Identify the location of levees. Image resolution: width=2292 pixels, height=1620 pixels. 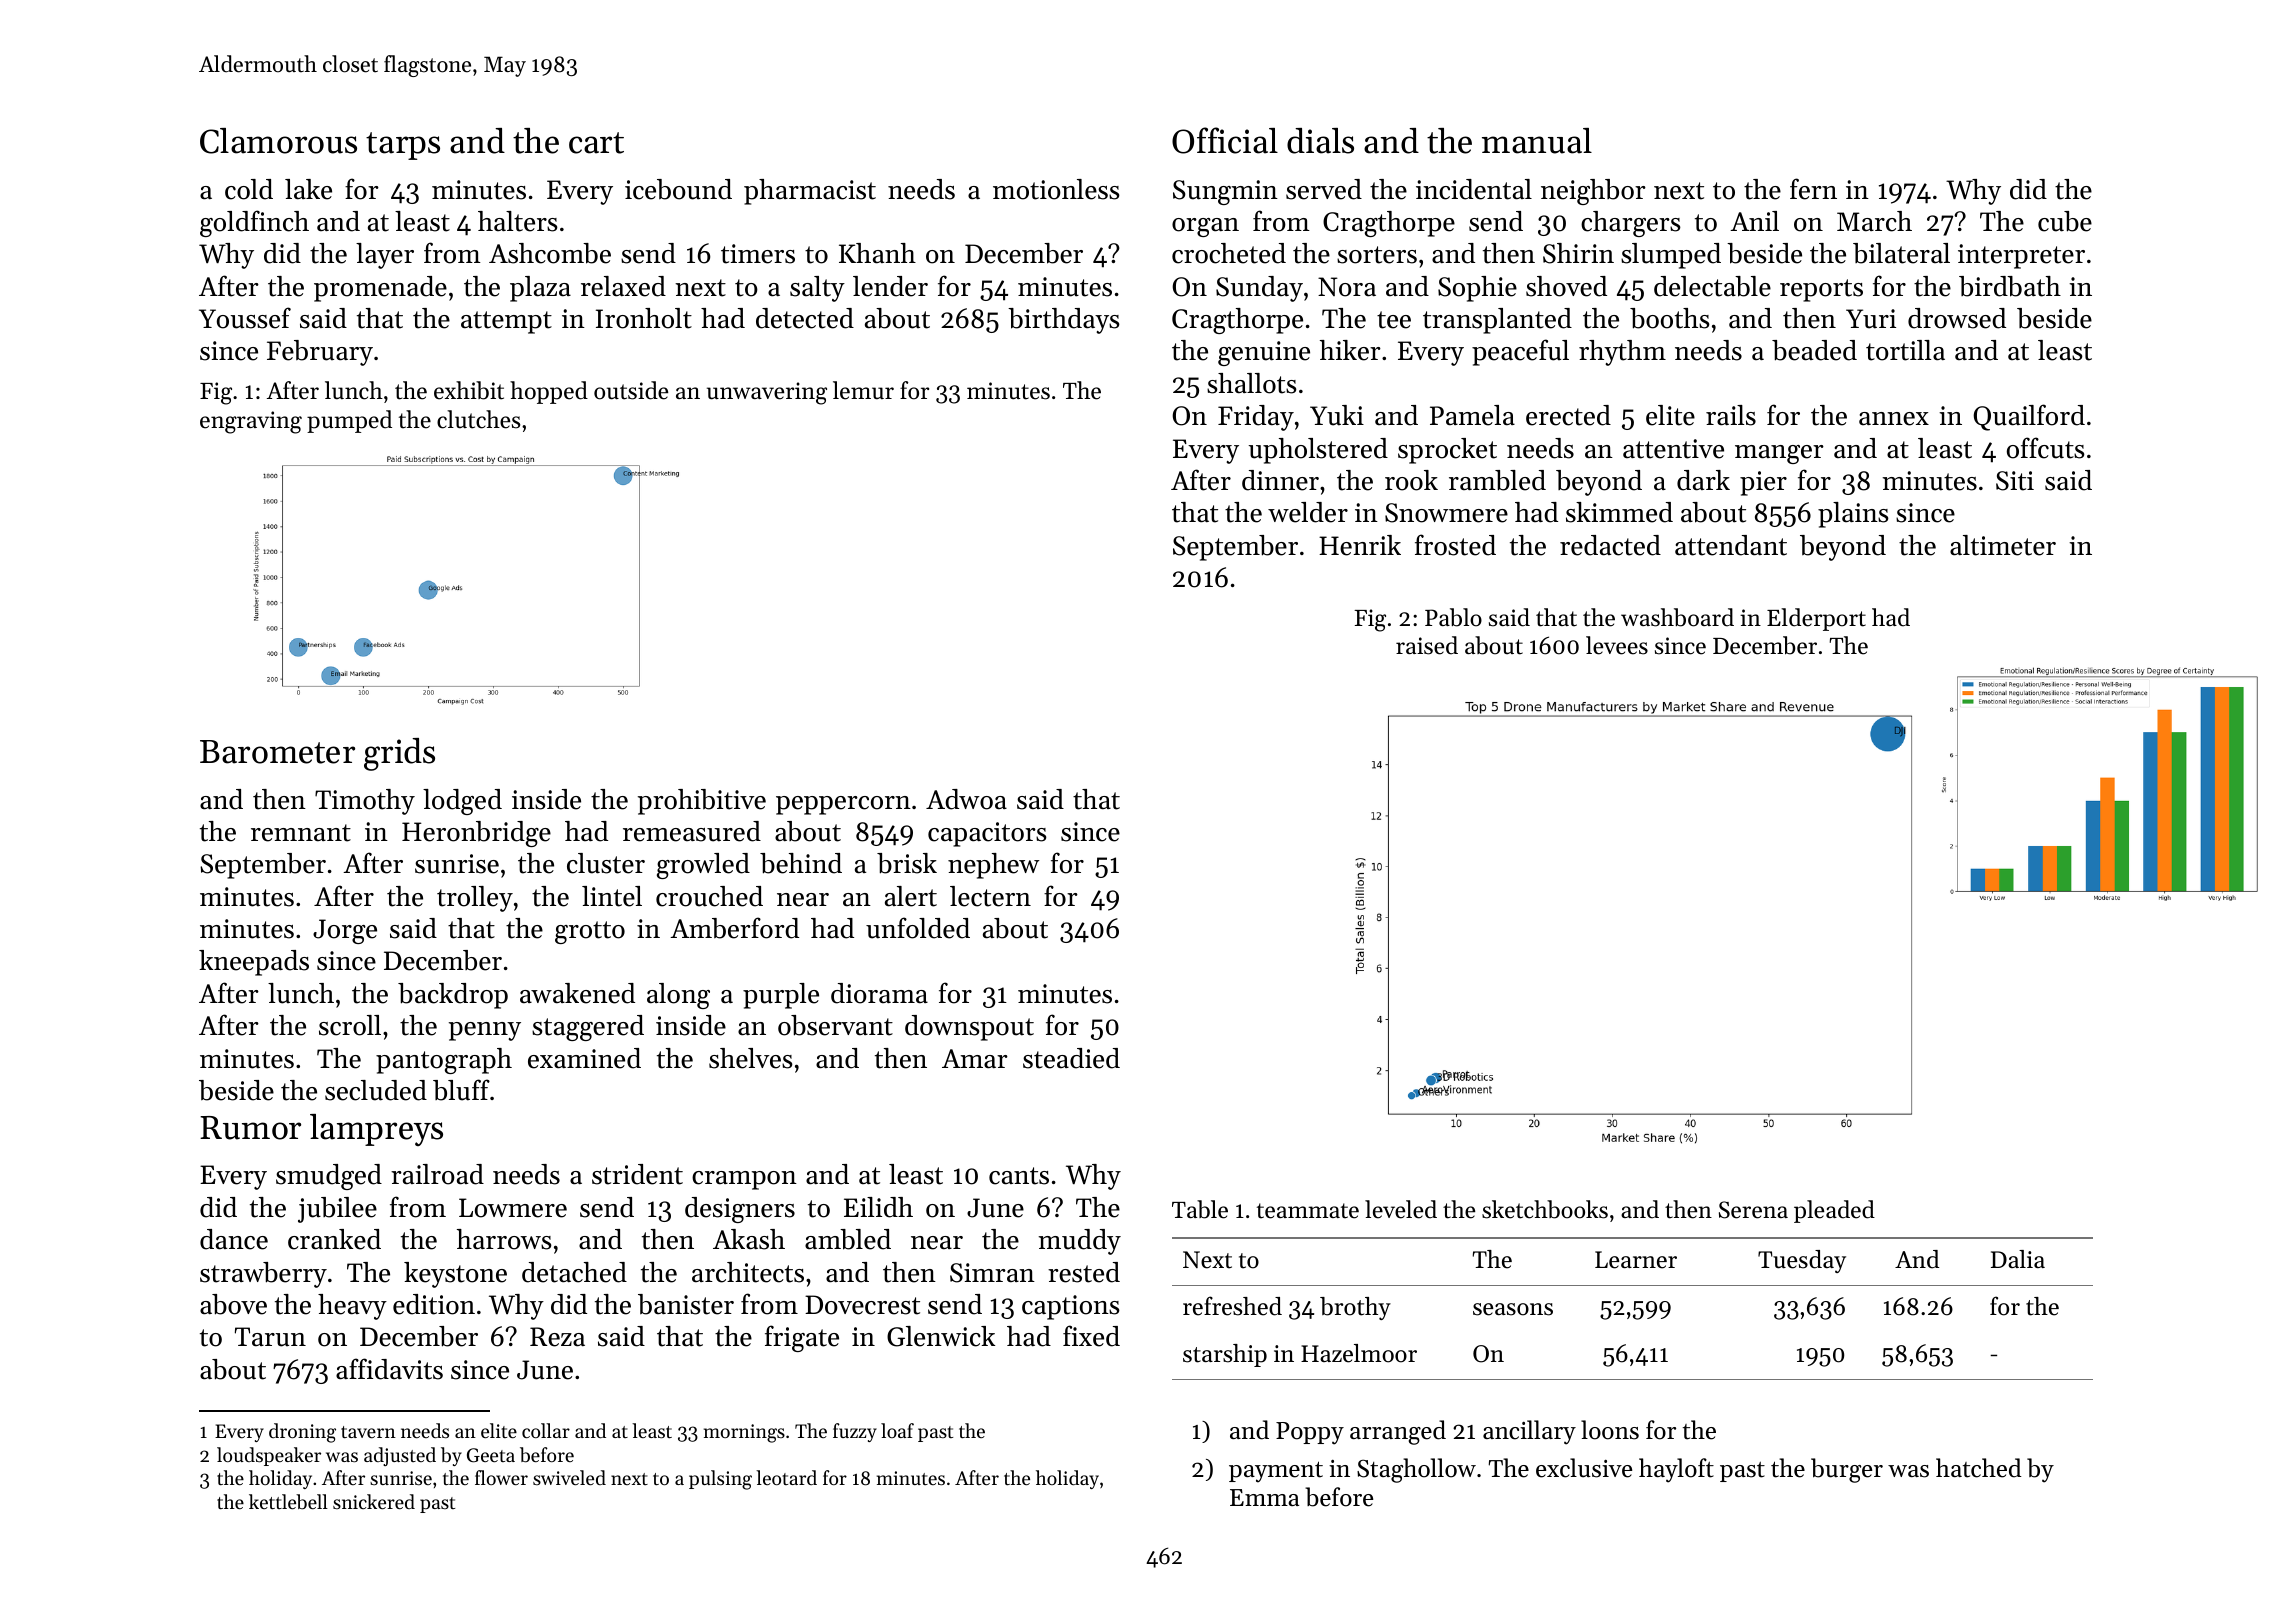
(1617, 645).
